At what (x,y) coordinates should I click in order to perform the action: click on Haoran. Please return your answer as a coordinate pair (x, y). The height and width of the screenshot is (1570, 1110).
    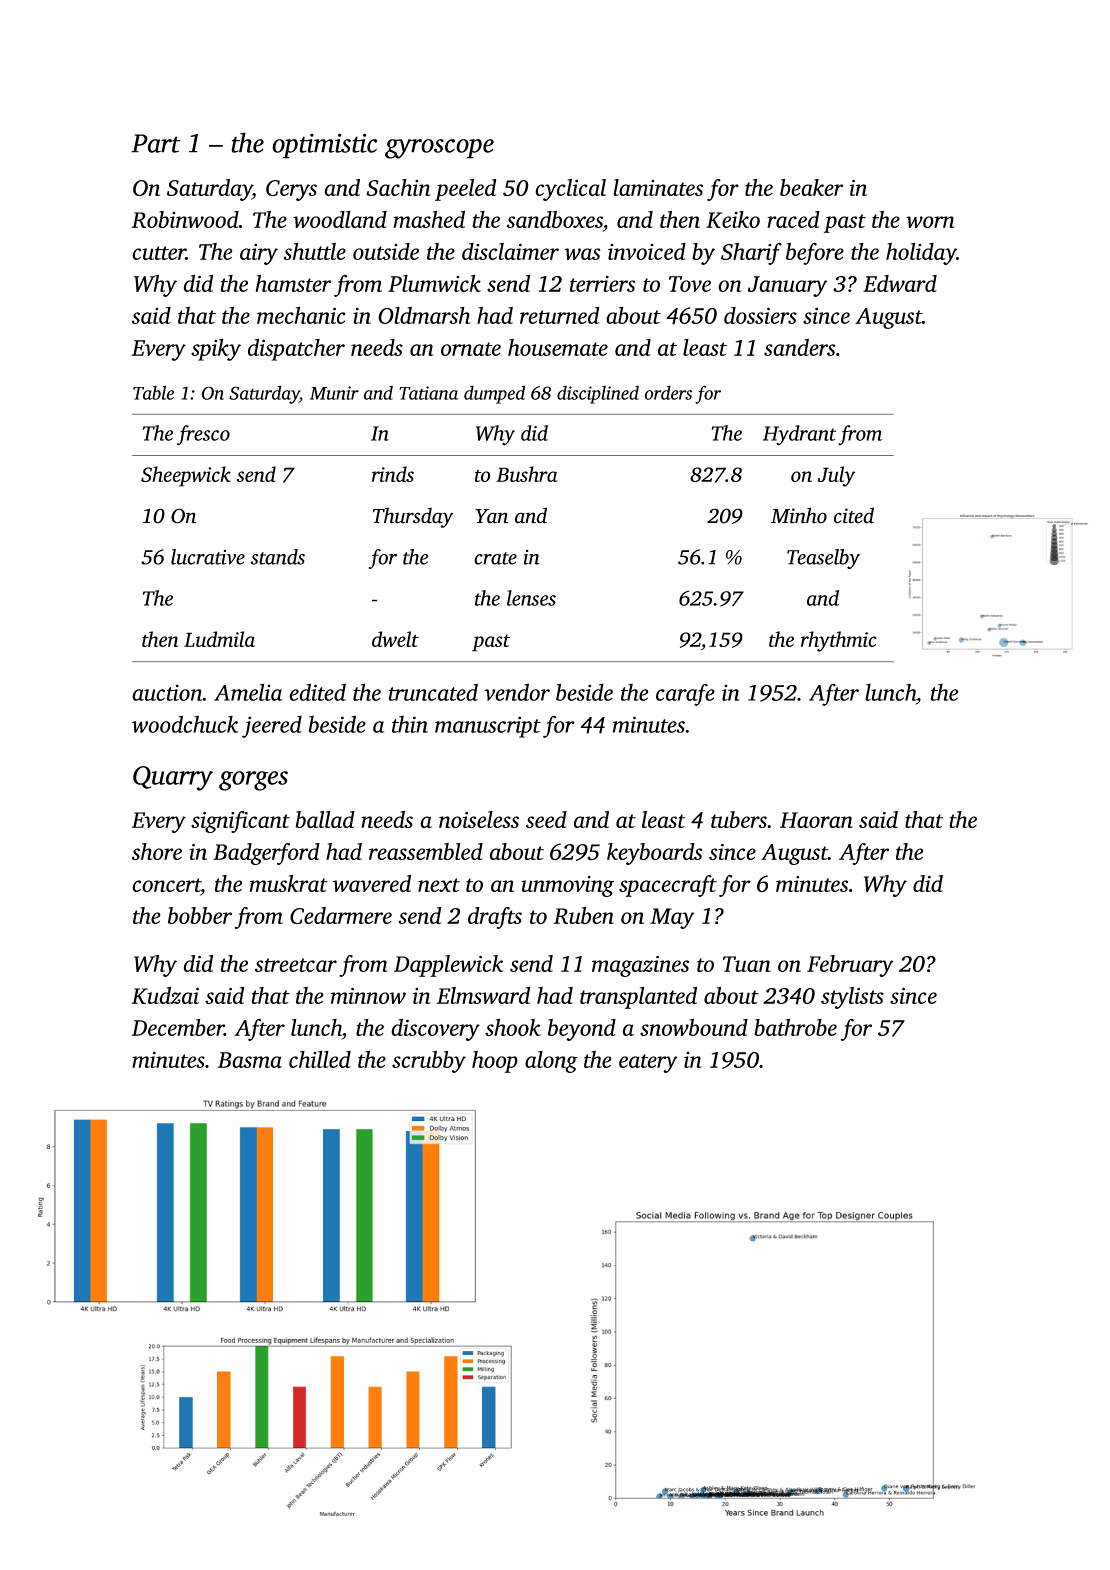
    Looking at the image, I should click on (816, 820).
